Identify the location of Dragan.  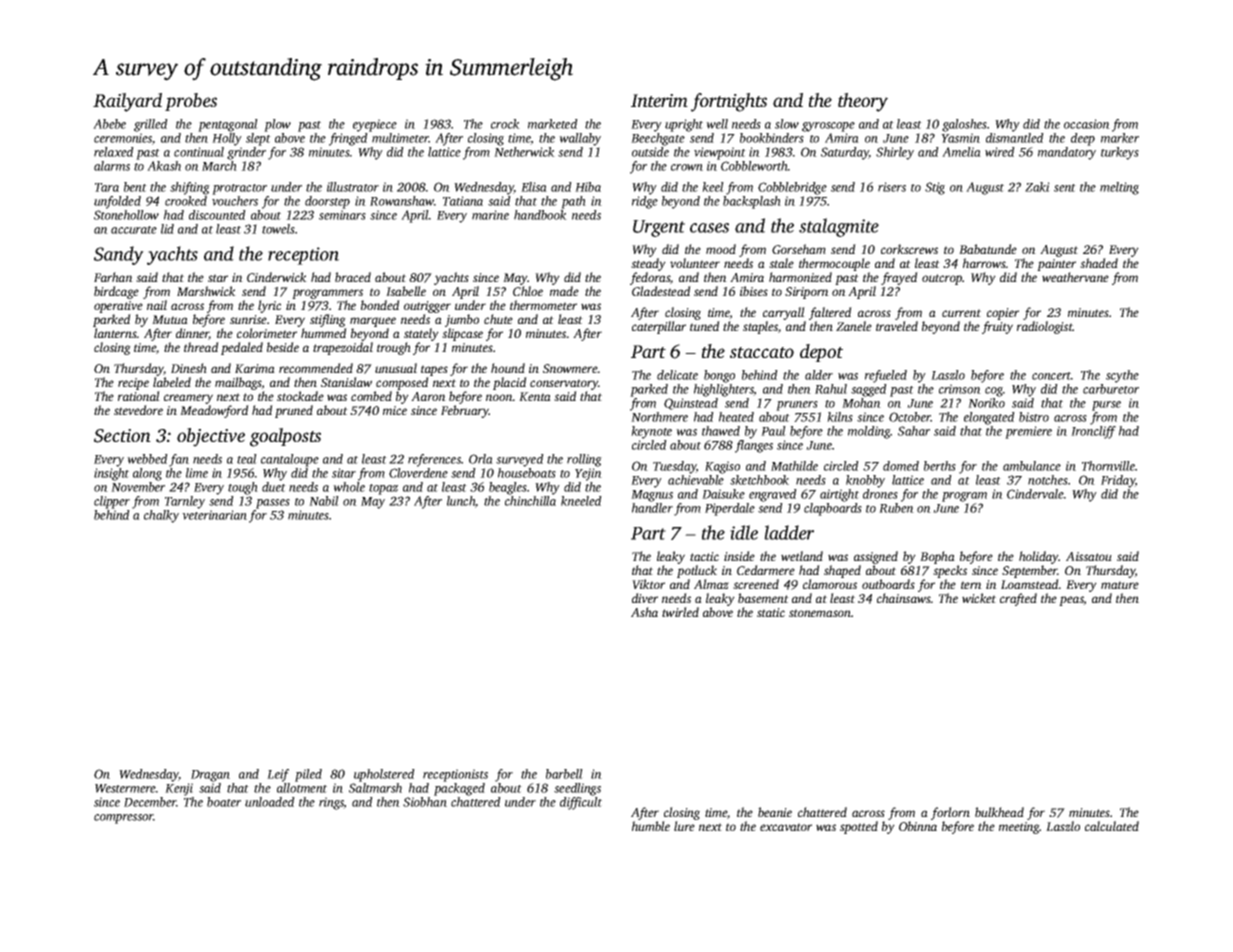
(210, 776).
